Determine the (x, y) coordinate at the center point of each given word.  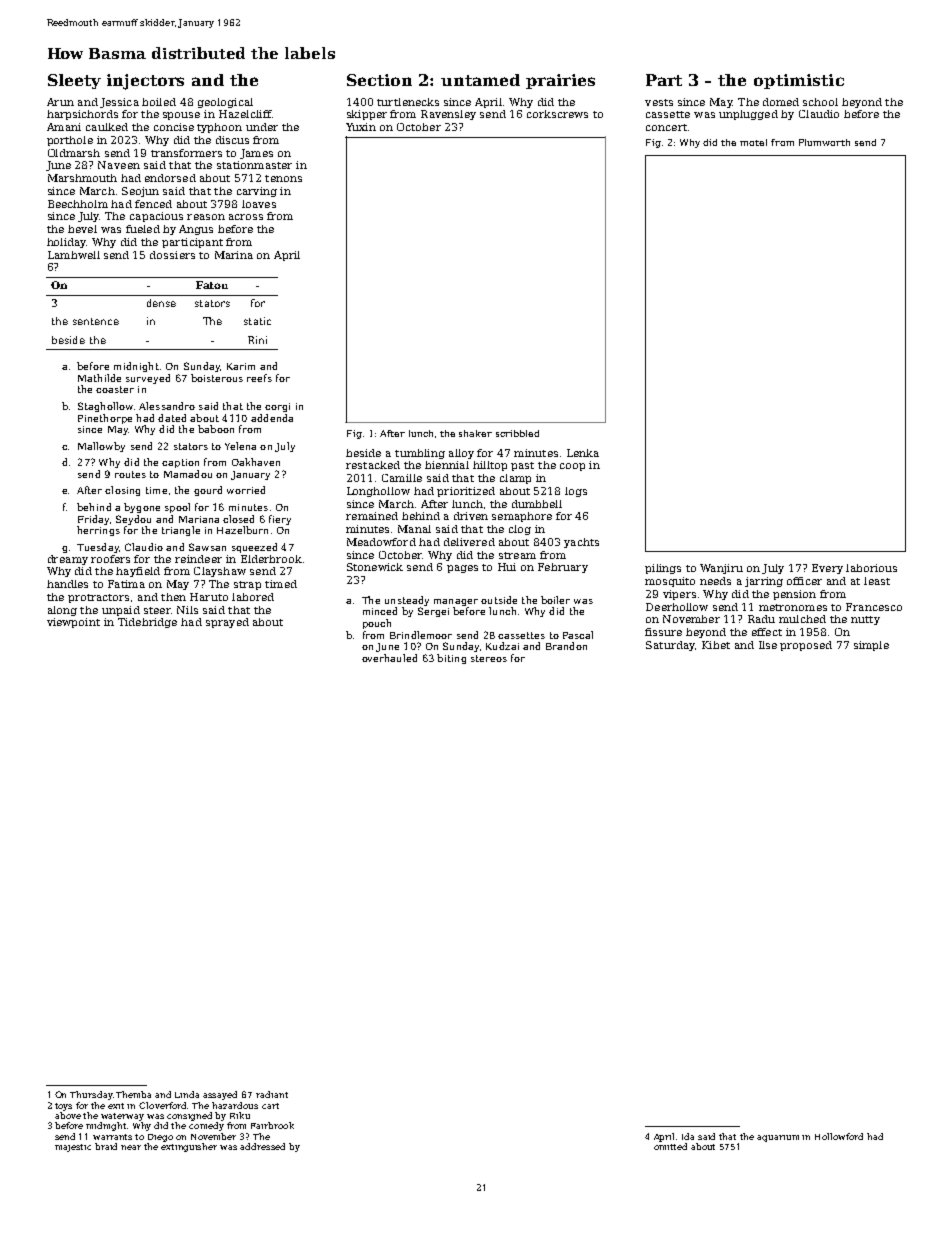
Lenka (583, 453)
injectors (145, 82)
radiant (272, 1094)
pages (462, 569)
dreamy (68, 560)
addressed (262, 1146)
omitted (670, 1146)
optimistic (799, 81)
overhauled (389, 658)
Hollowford (839, 1136)
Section (379, 80)
